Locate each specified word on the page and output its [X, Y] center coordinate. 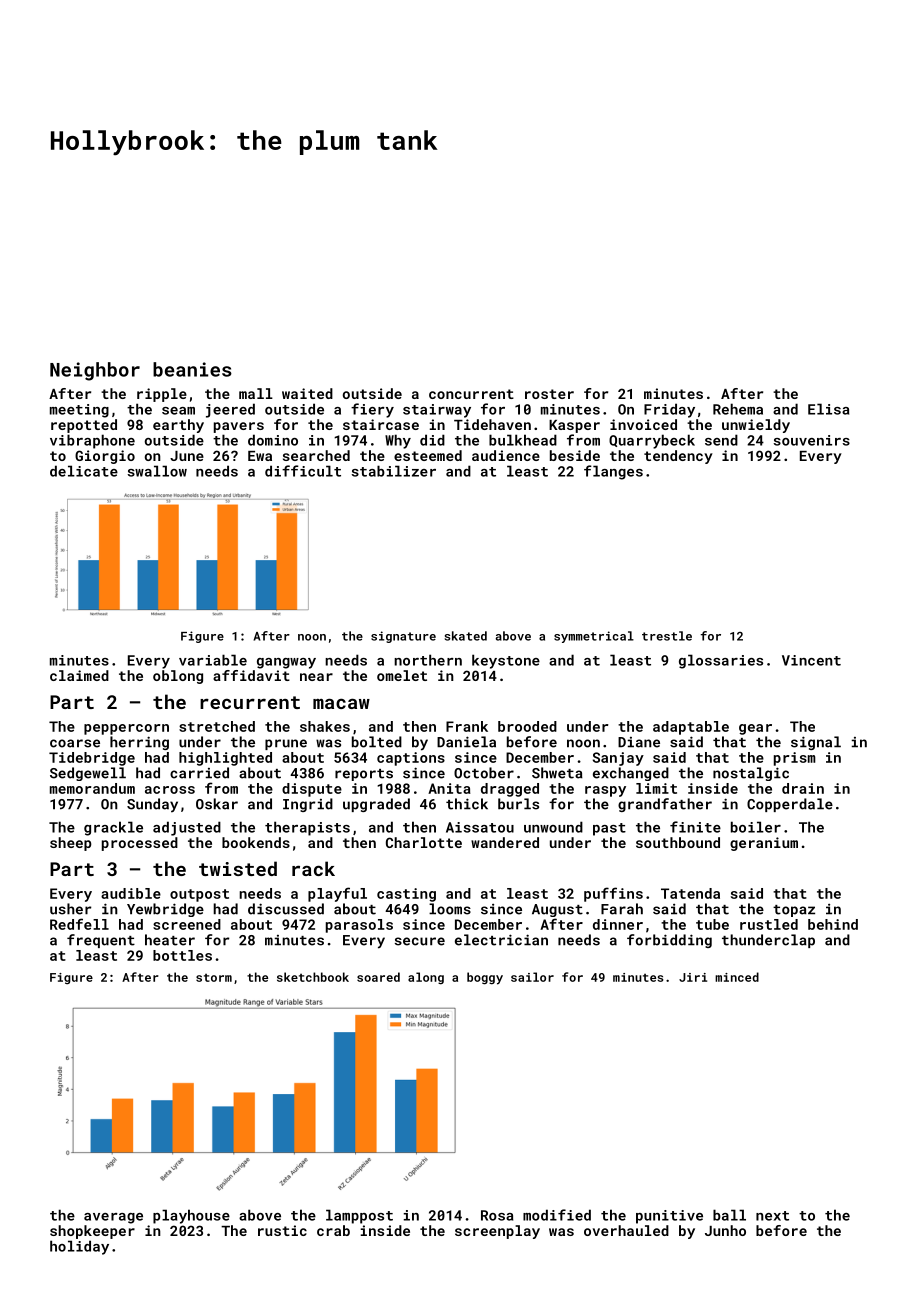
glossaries [721, 661]
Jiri [693, 977]
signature [403, 637]
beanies [192, 369]
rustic [282, 1230]
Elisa [828, 409]
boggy [485, 978]
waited [307, 393]
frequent [101, 941]
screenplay [497, 1232]
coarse [75, 743]
